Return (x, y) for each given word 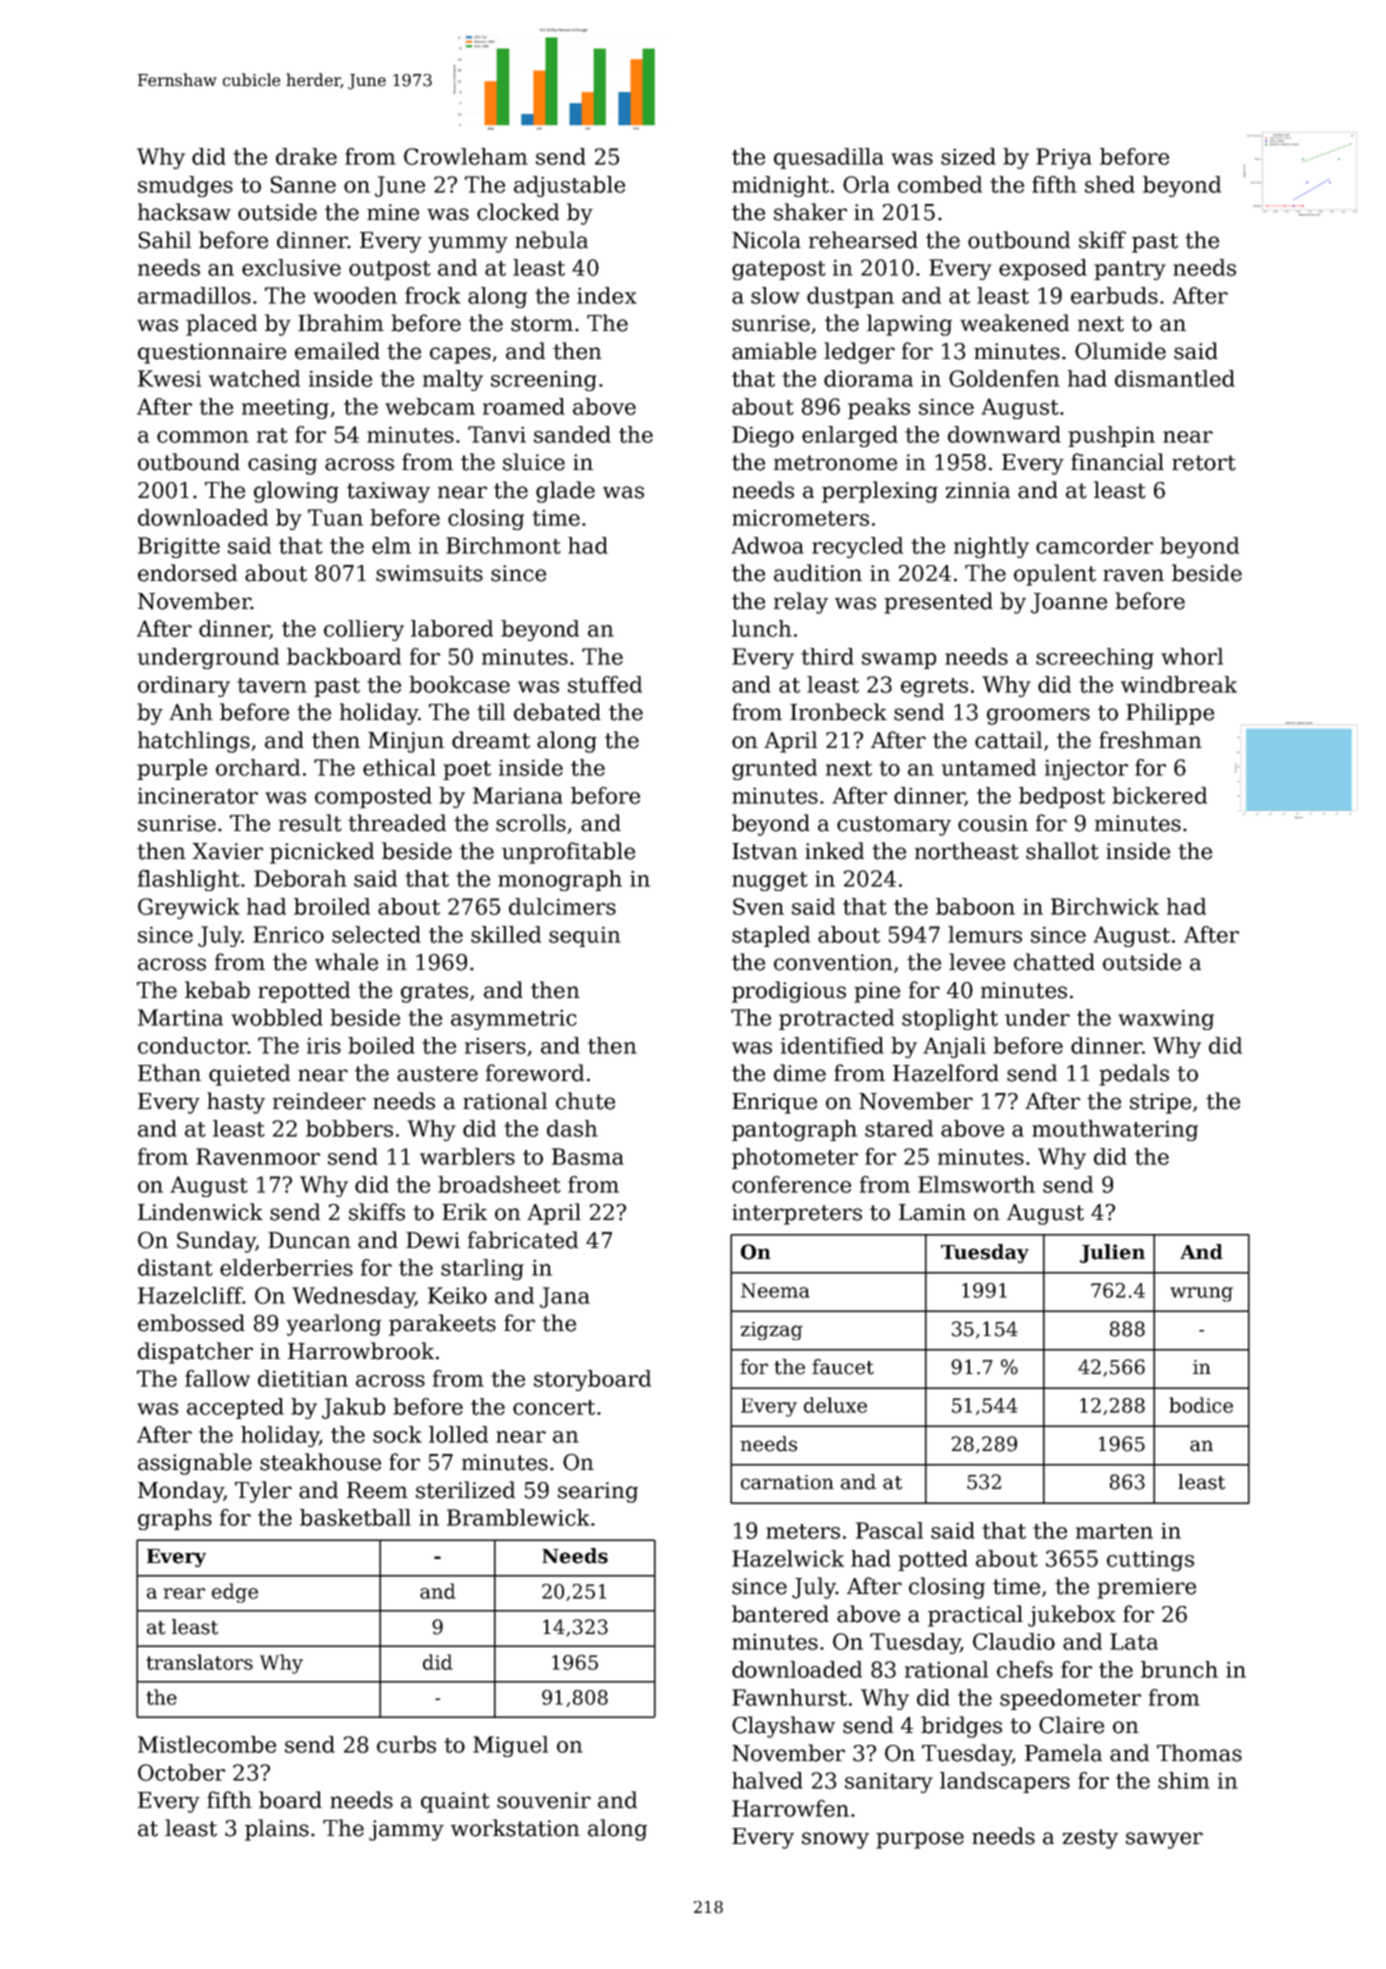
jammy (406, 1830)
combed (940, 184)
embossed (191, 1323)
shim (1184, 1780)
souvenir (544, 1800)
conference (791, 1184)
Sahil (165, 240)
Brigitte (179, 547)
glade (565, 492)
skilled (506, 934)
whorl (1192, 656)
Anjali (954, 1047)
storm (542, 324)
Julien (1112, 1253)
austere (437, 1074)
